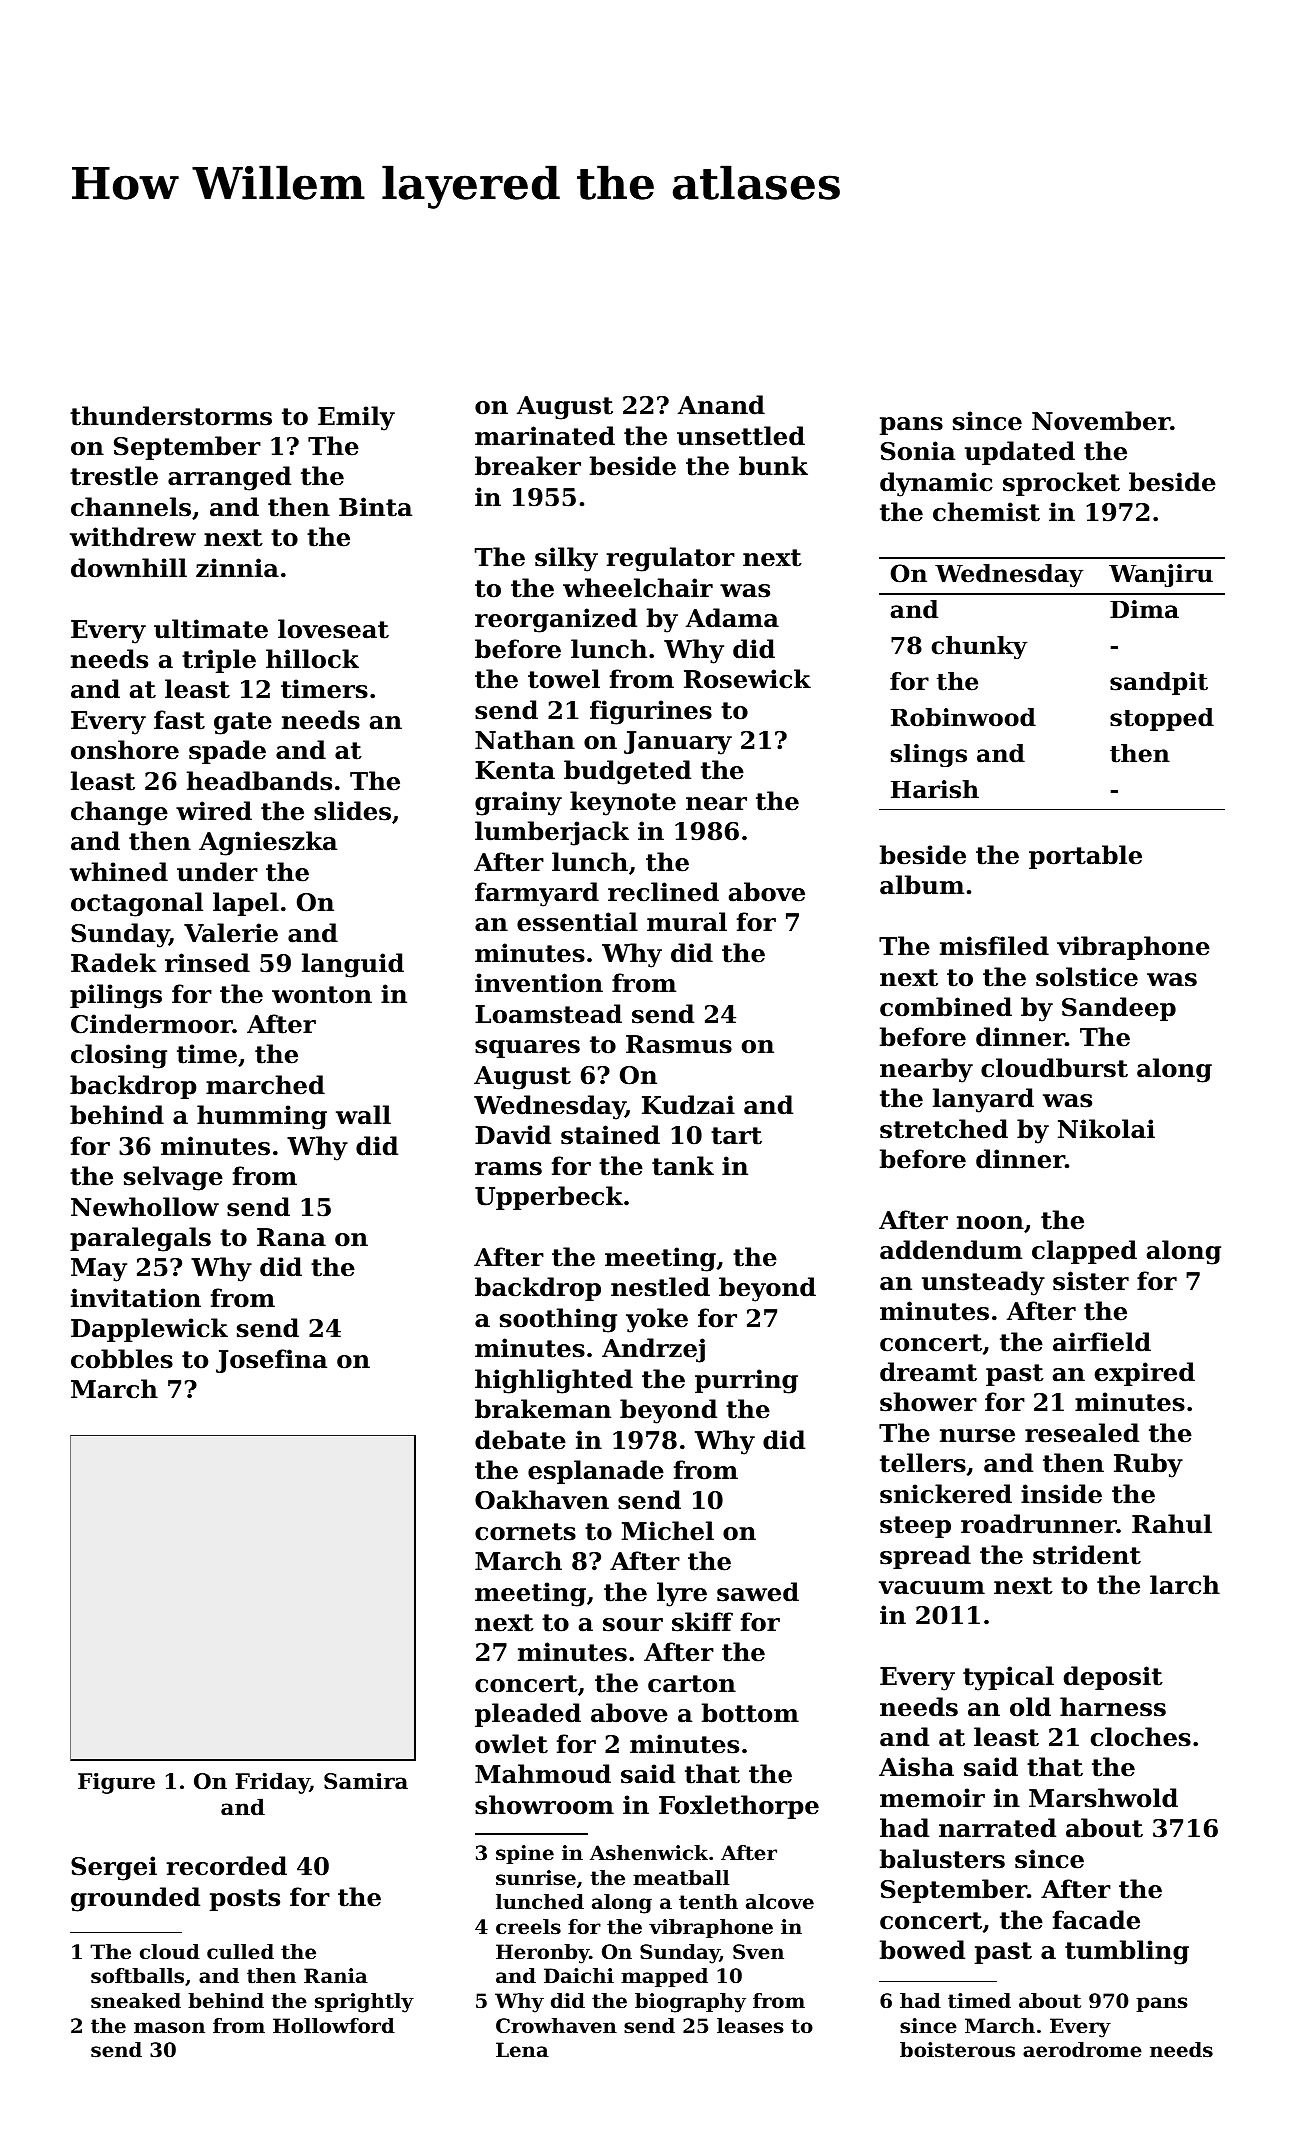 Image resolution: width=1295 pixels, height=2133 pixels. I want to click on stopped, so click(1162, 719).
